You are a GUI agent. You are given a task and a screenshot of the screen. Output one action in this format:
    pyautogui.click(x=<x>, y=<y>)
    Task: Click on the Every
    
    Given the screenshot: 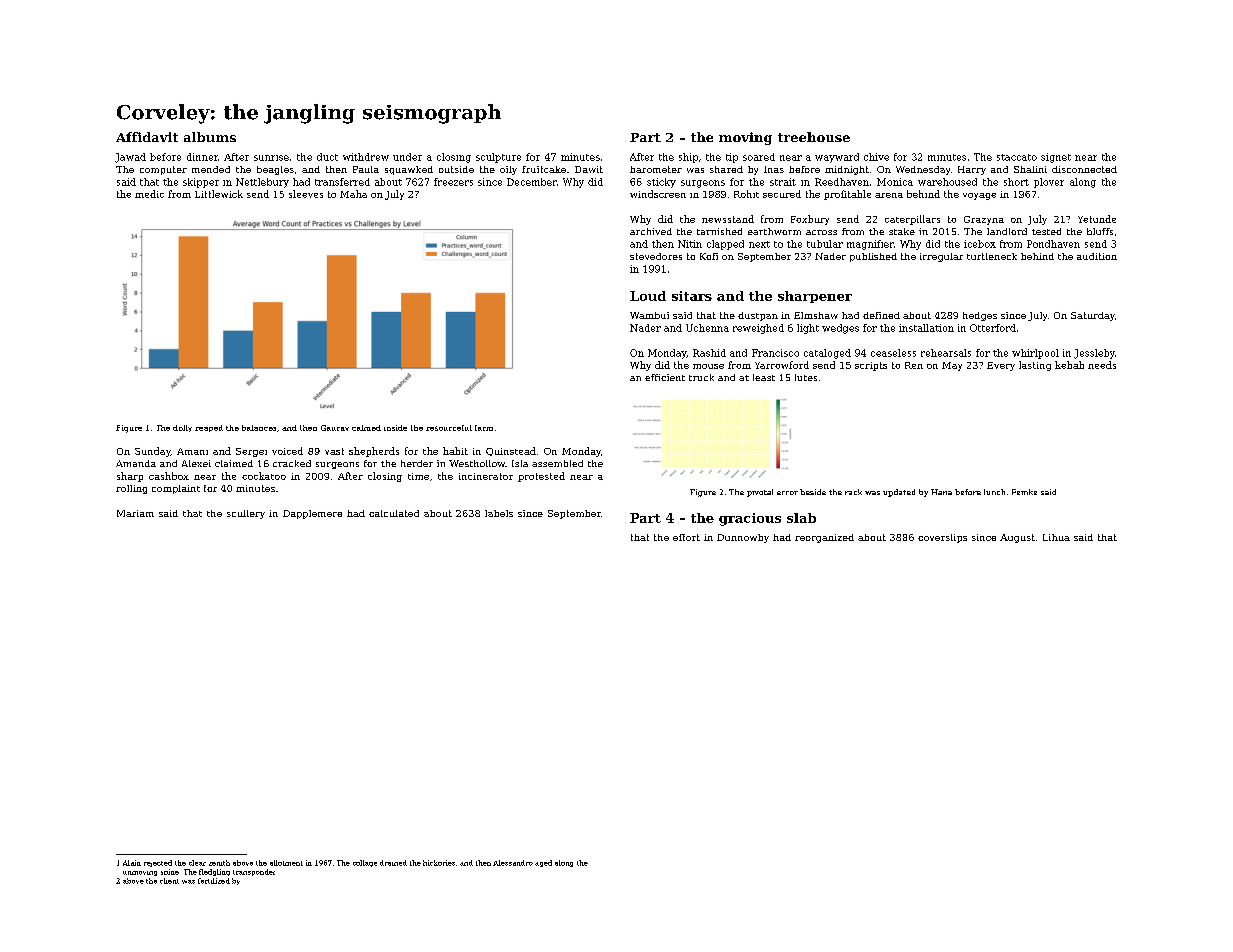 What is the action you would take?
    pyautogui.click(x=1001, y=366)
